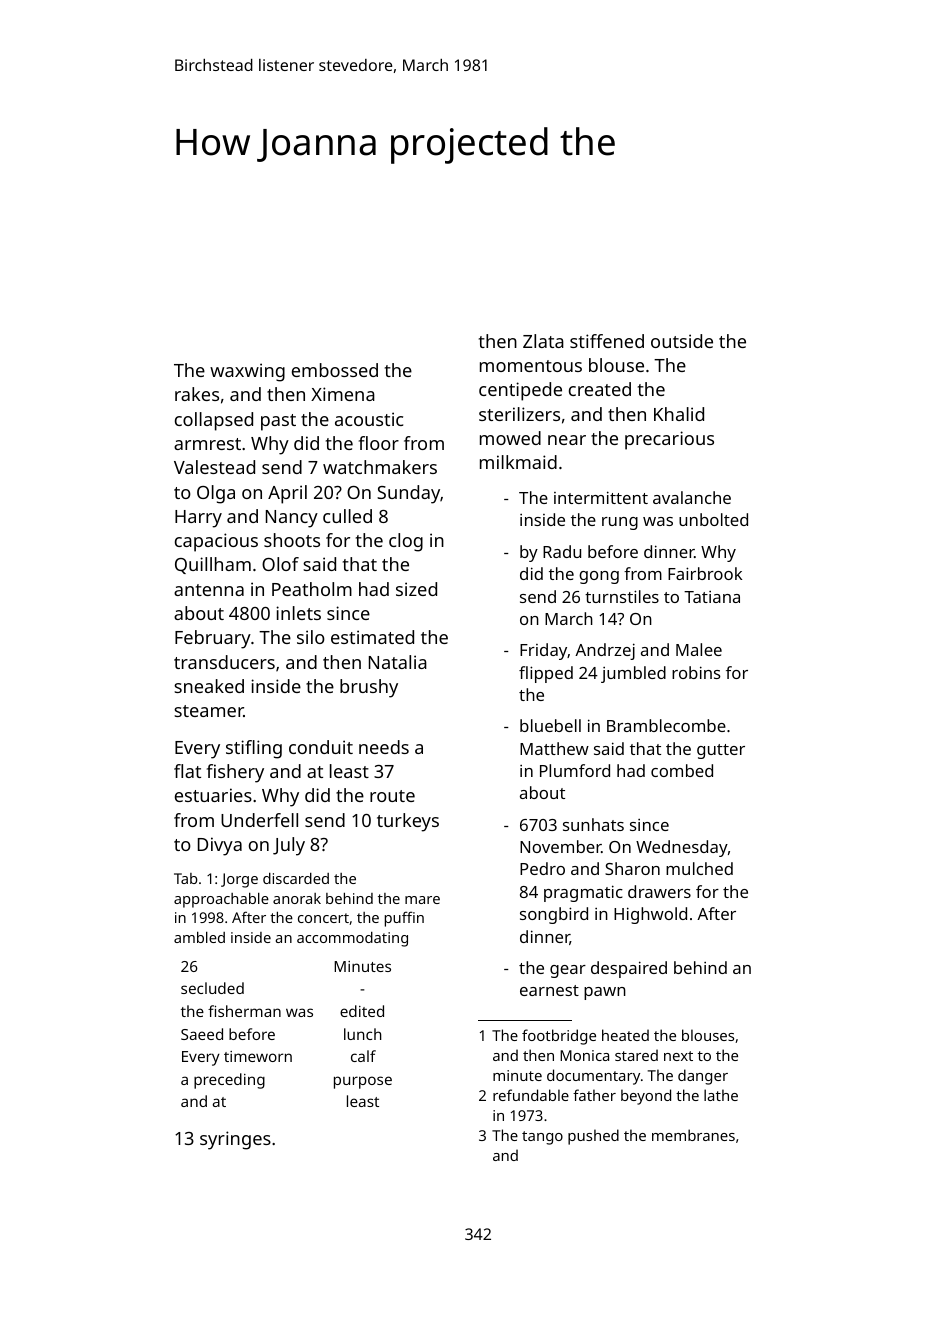 This screenshot has width=929, height=1319. What do you see at coordinates (567, 440) in the screenshot?
I see `near` at bounding box center [567, 440].
